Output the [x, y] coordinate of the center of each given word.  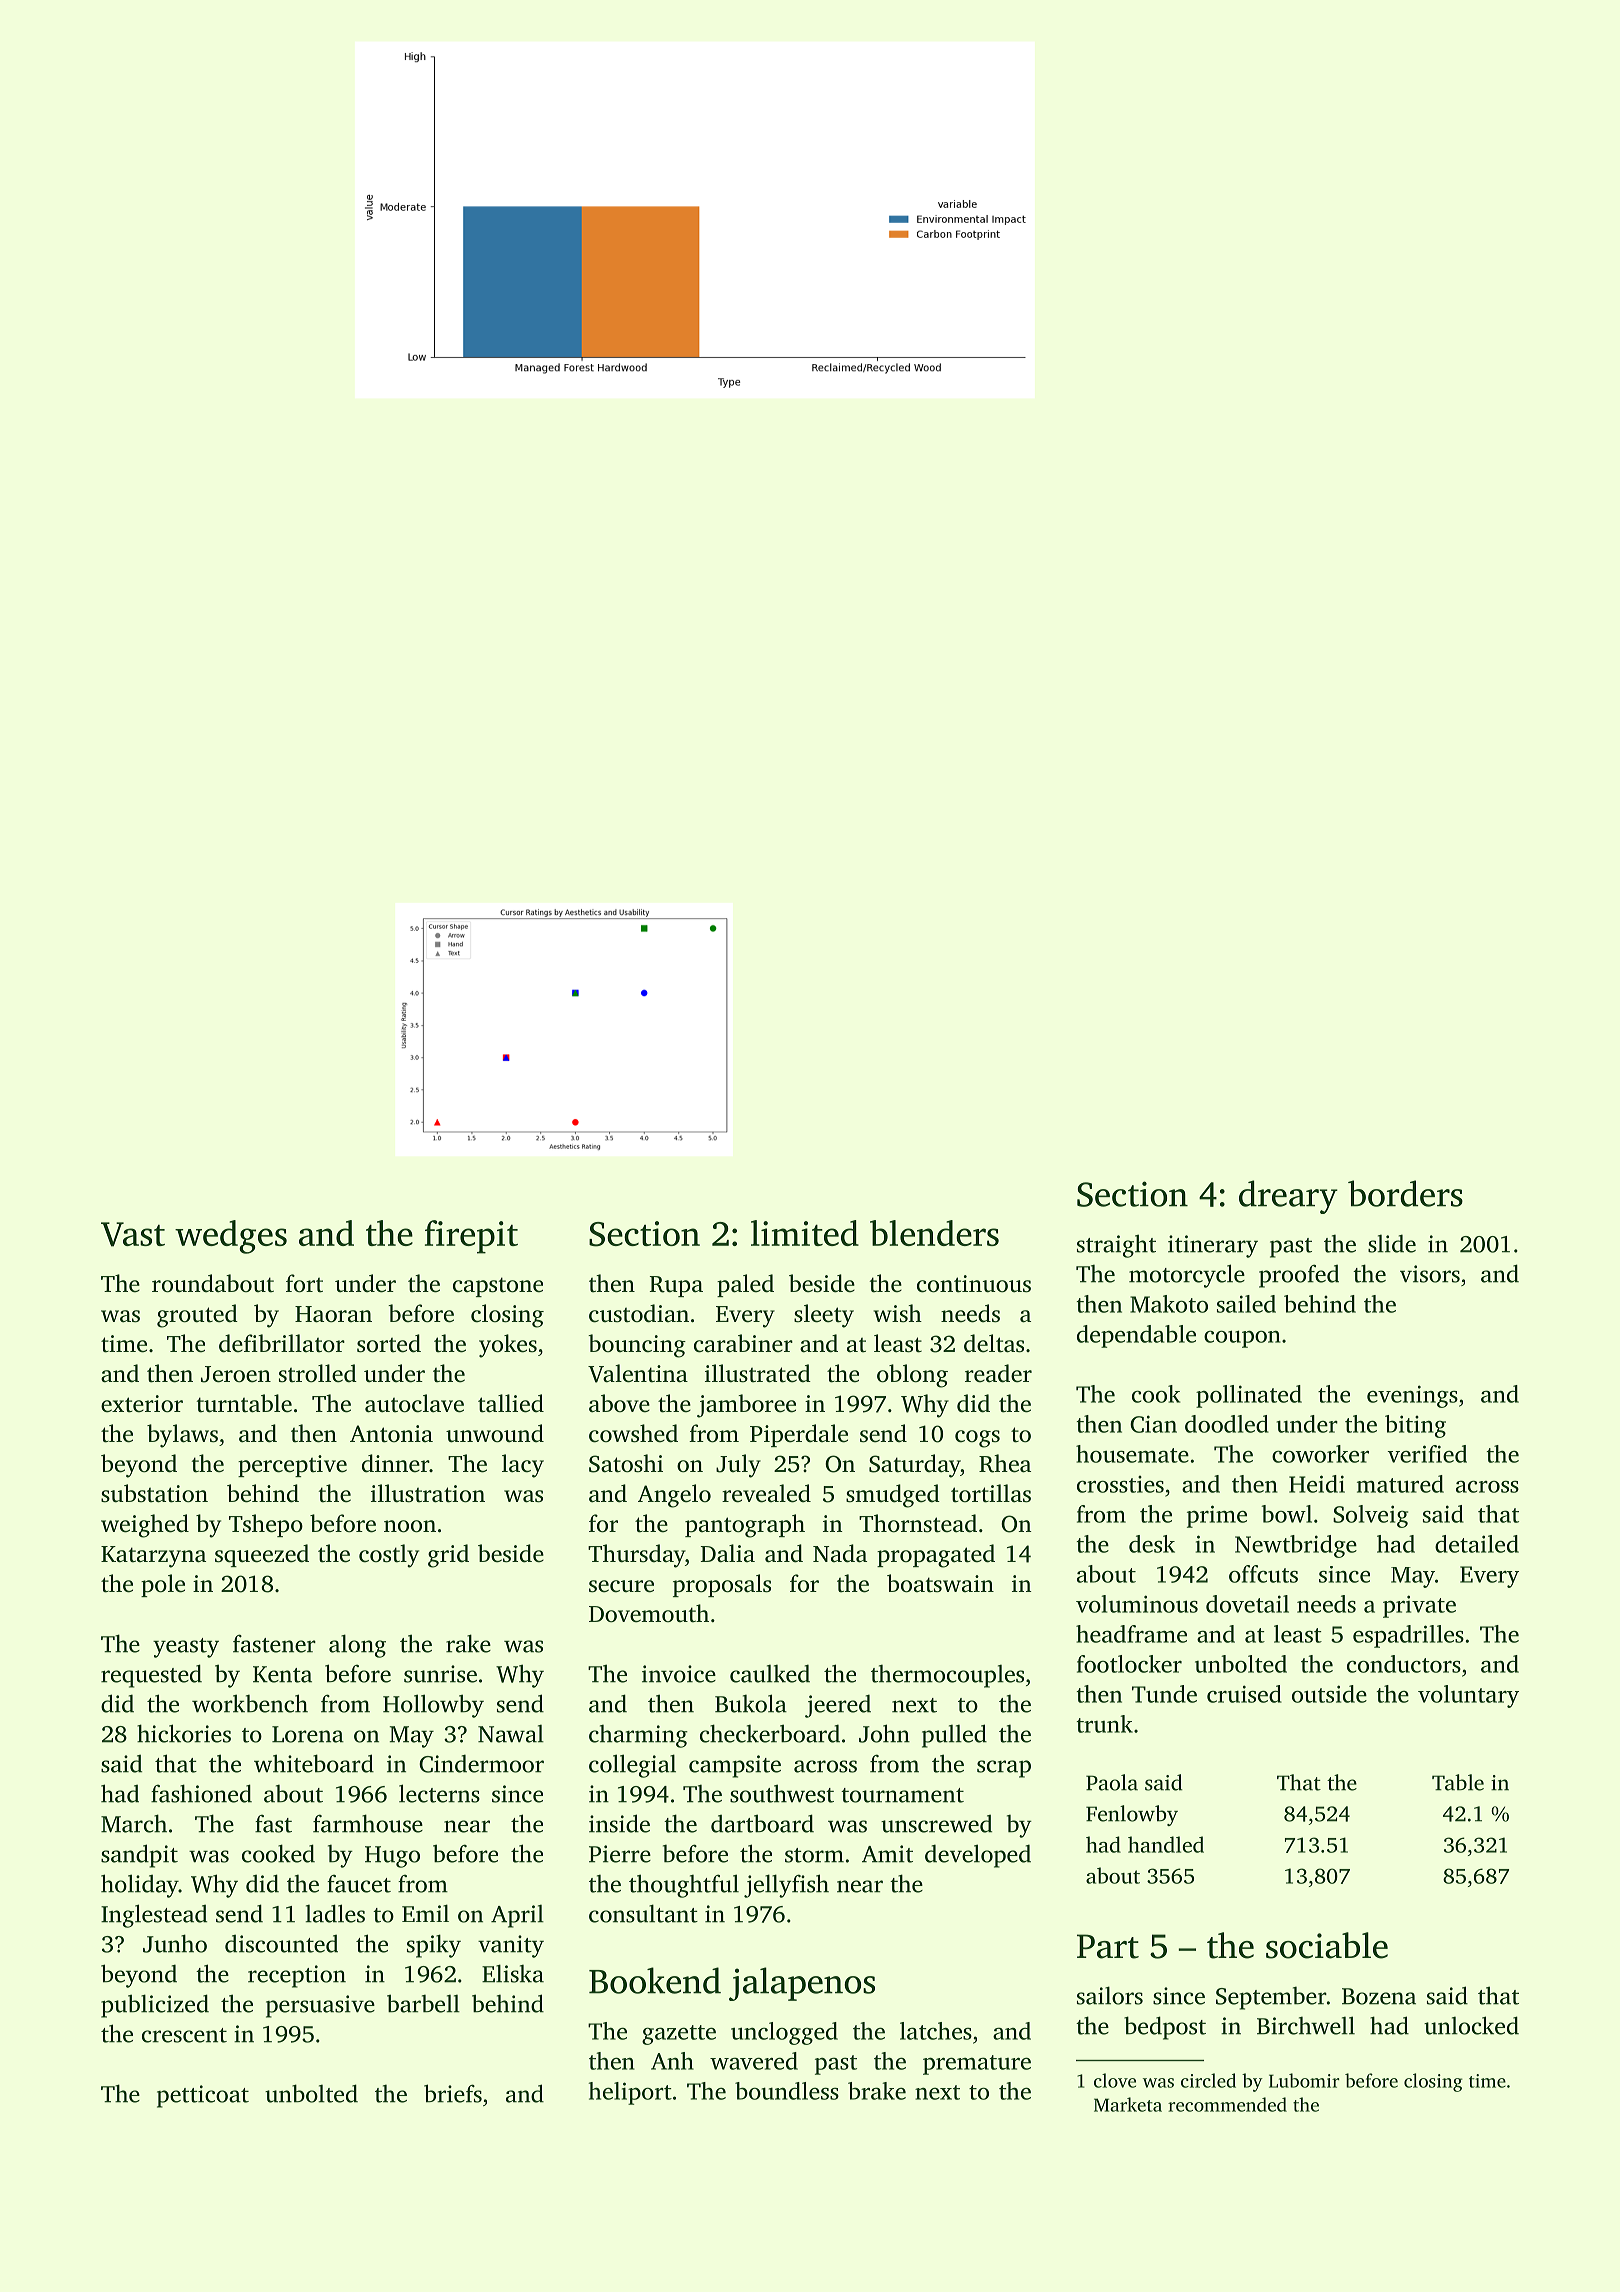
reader [998, 1373]
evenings [1412, 1396]
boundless [787, 2091]
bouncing [637, 1346]
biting [1415, 1426]
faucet [359, 1884]
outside [1329, 1694]
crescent [184, 2035]
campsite [735, 1766]
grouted [197, 1316]
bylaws [182, 1436]
